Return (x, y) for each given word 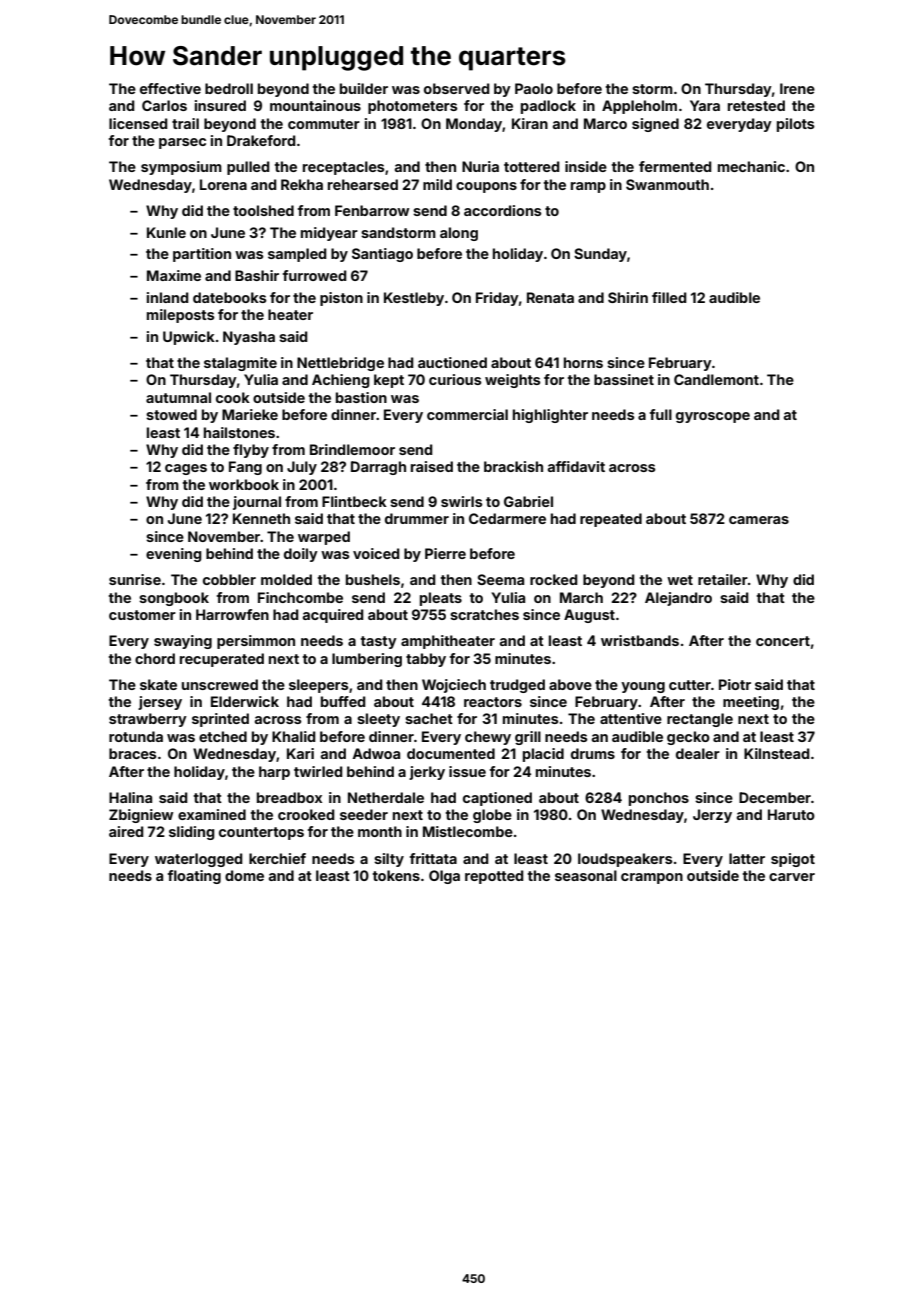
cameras (759, 520)
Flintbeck (354, 501)
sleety (378, 720)
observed (457, 88)
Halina (130, 797)
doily (301, 555)
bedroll (229, 88)
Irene (797, 88)
